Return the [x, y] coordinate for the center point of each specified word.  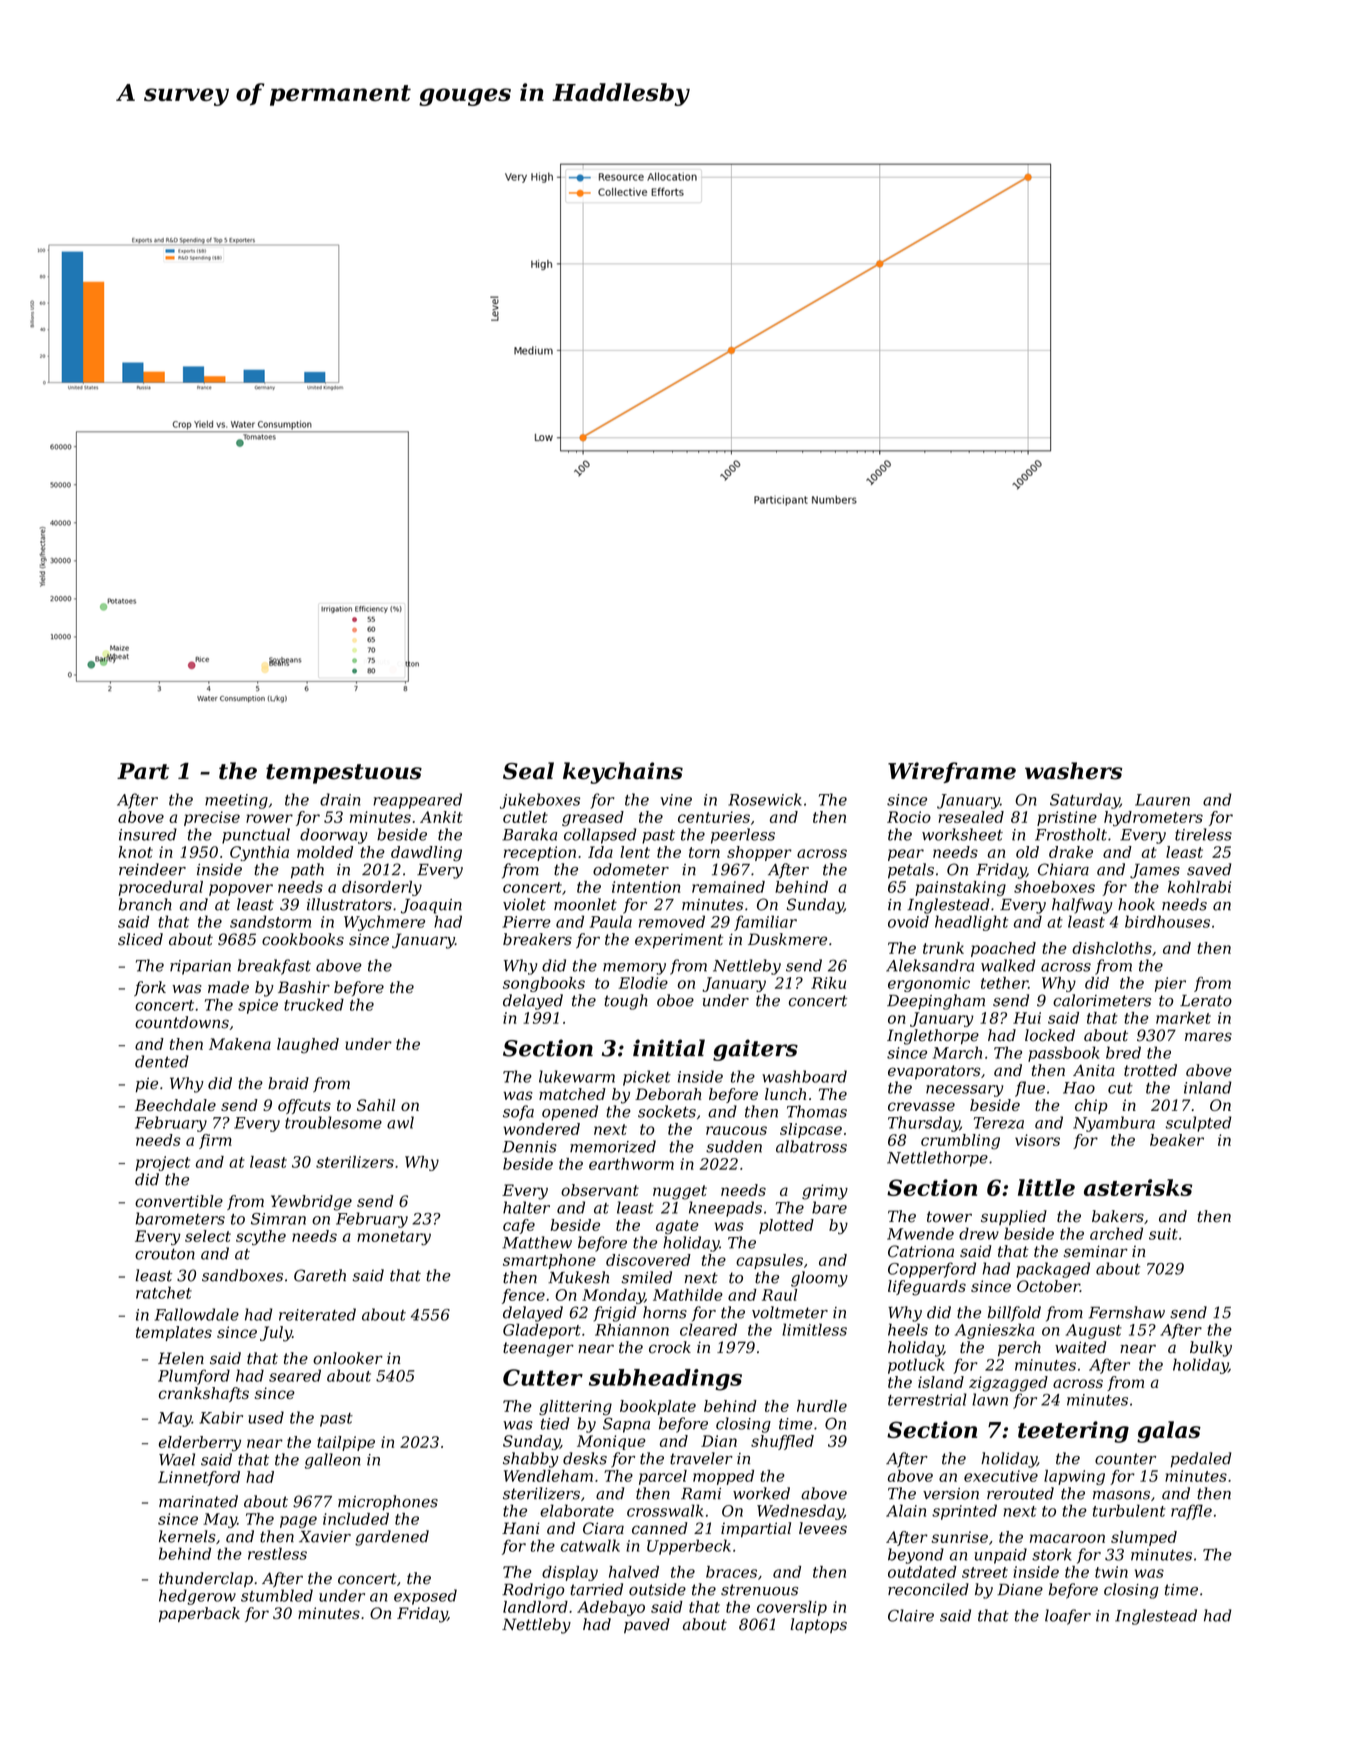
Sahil [376, 1105]
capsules [769, 1261]
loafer [1068, 1617]
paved [647, 1625]
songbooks [544, 984]
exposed [425, 1597]
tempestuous [344, 774]
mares [1208, 1037]
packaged [1053, 1270]
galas [1169, 1432]
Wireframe [952, 772]
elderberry [200, 1444]
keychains [623, 773]
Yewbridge [311, 1203]
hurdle [822, 1406]
